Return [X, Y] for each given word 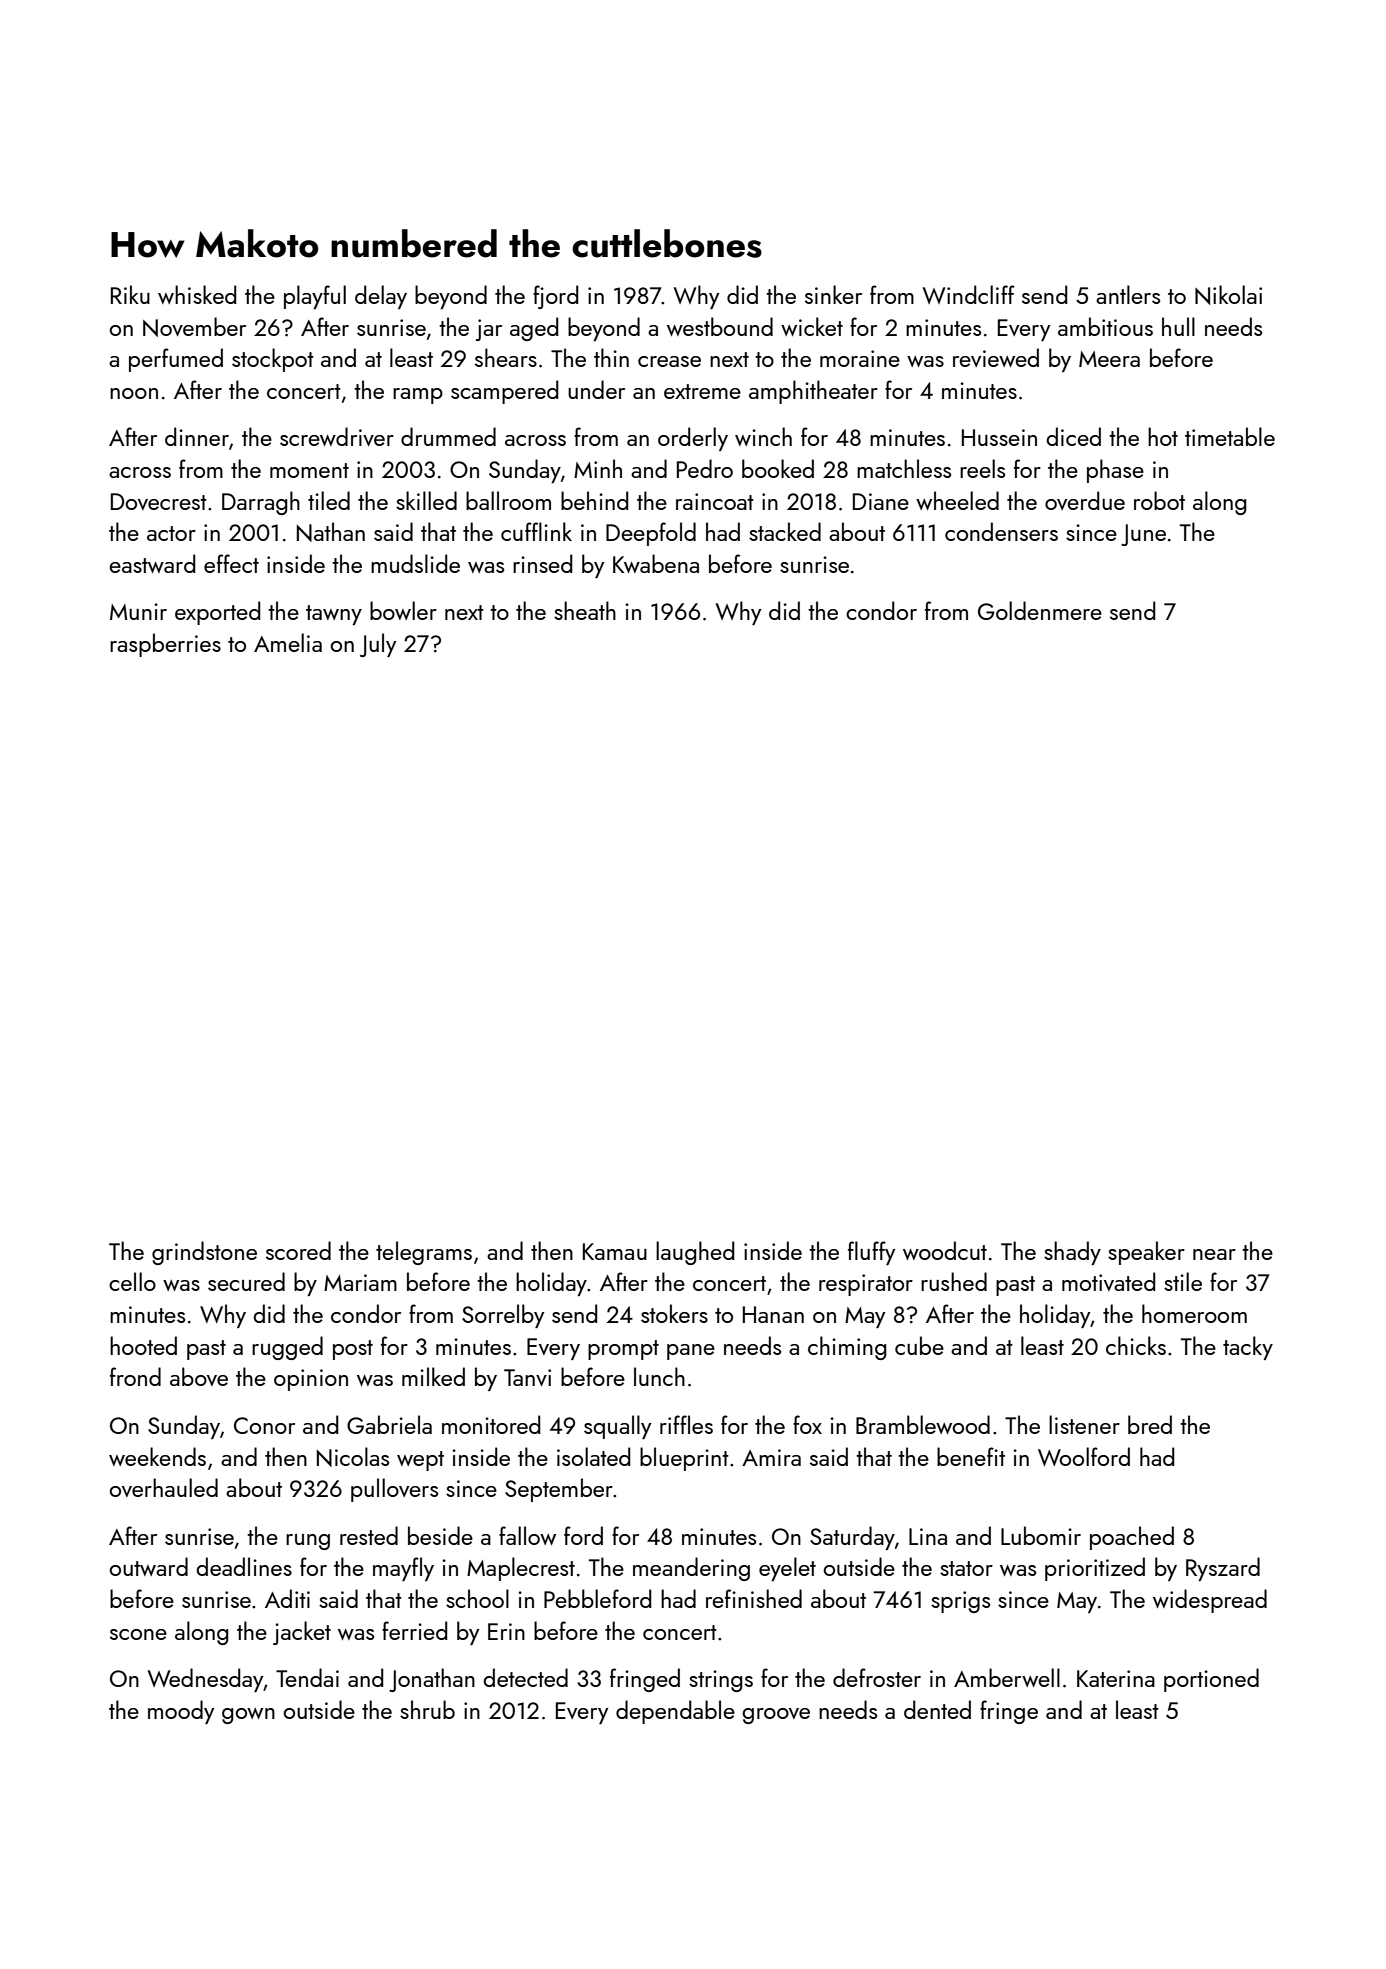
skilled [426, 500]
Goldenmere [1040, 610]
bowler [403, 610]
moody [181, 1712]
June [1143, 535]
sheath [585, 610]
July [378, 645]
